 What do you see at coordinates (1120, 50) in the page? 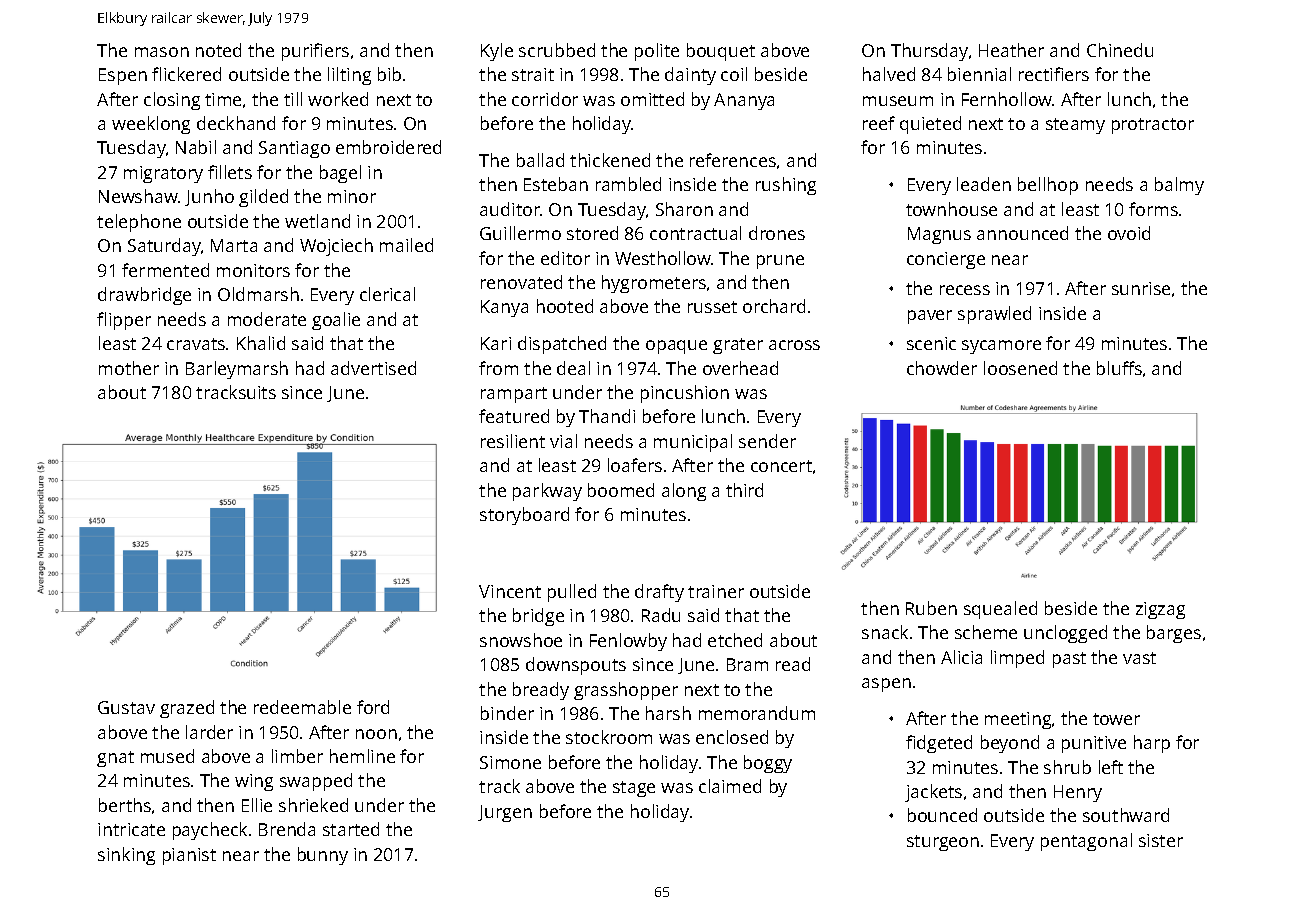
I see `Chinedu` at bounding box center [1120, 50].
